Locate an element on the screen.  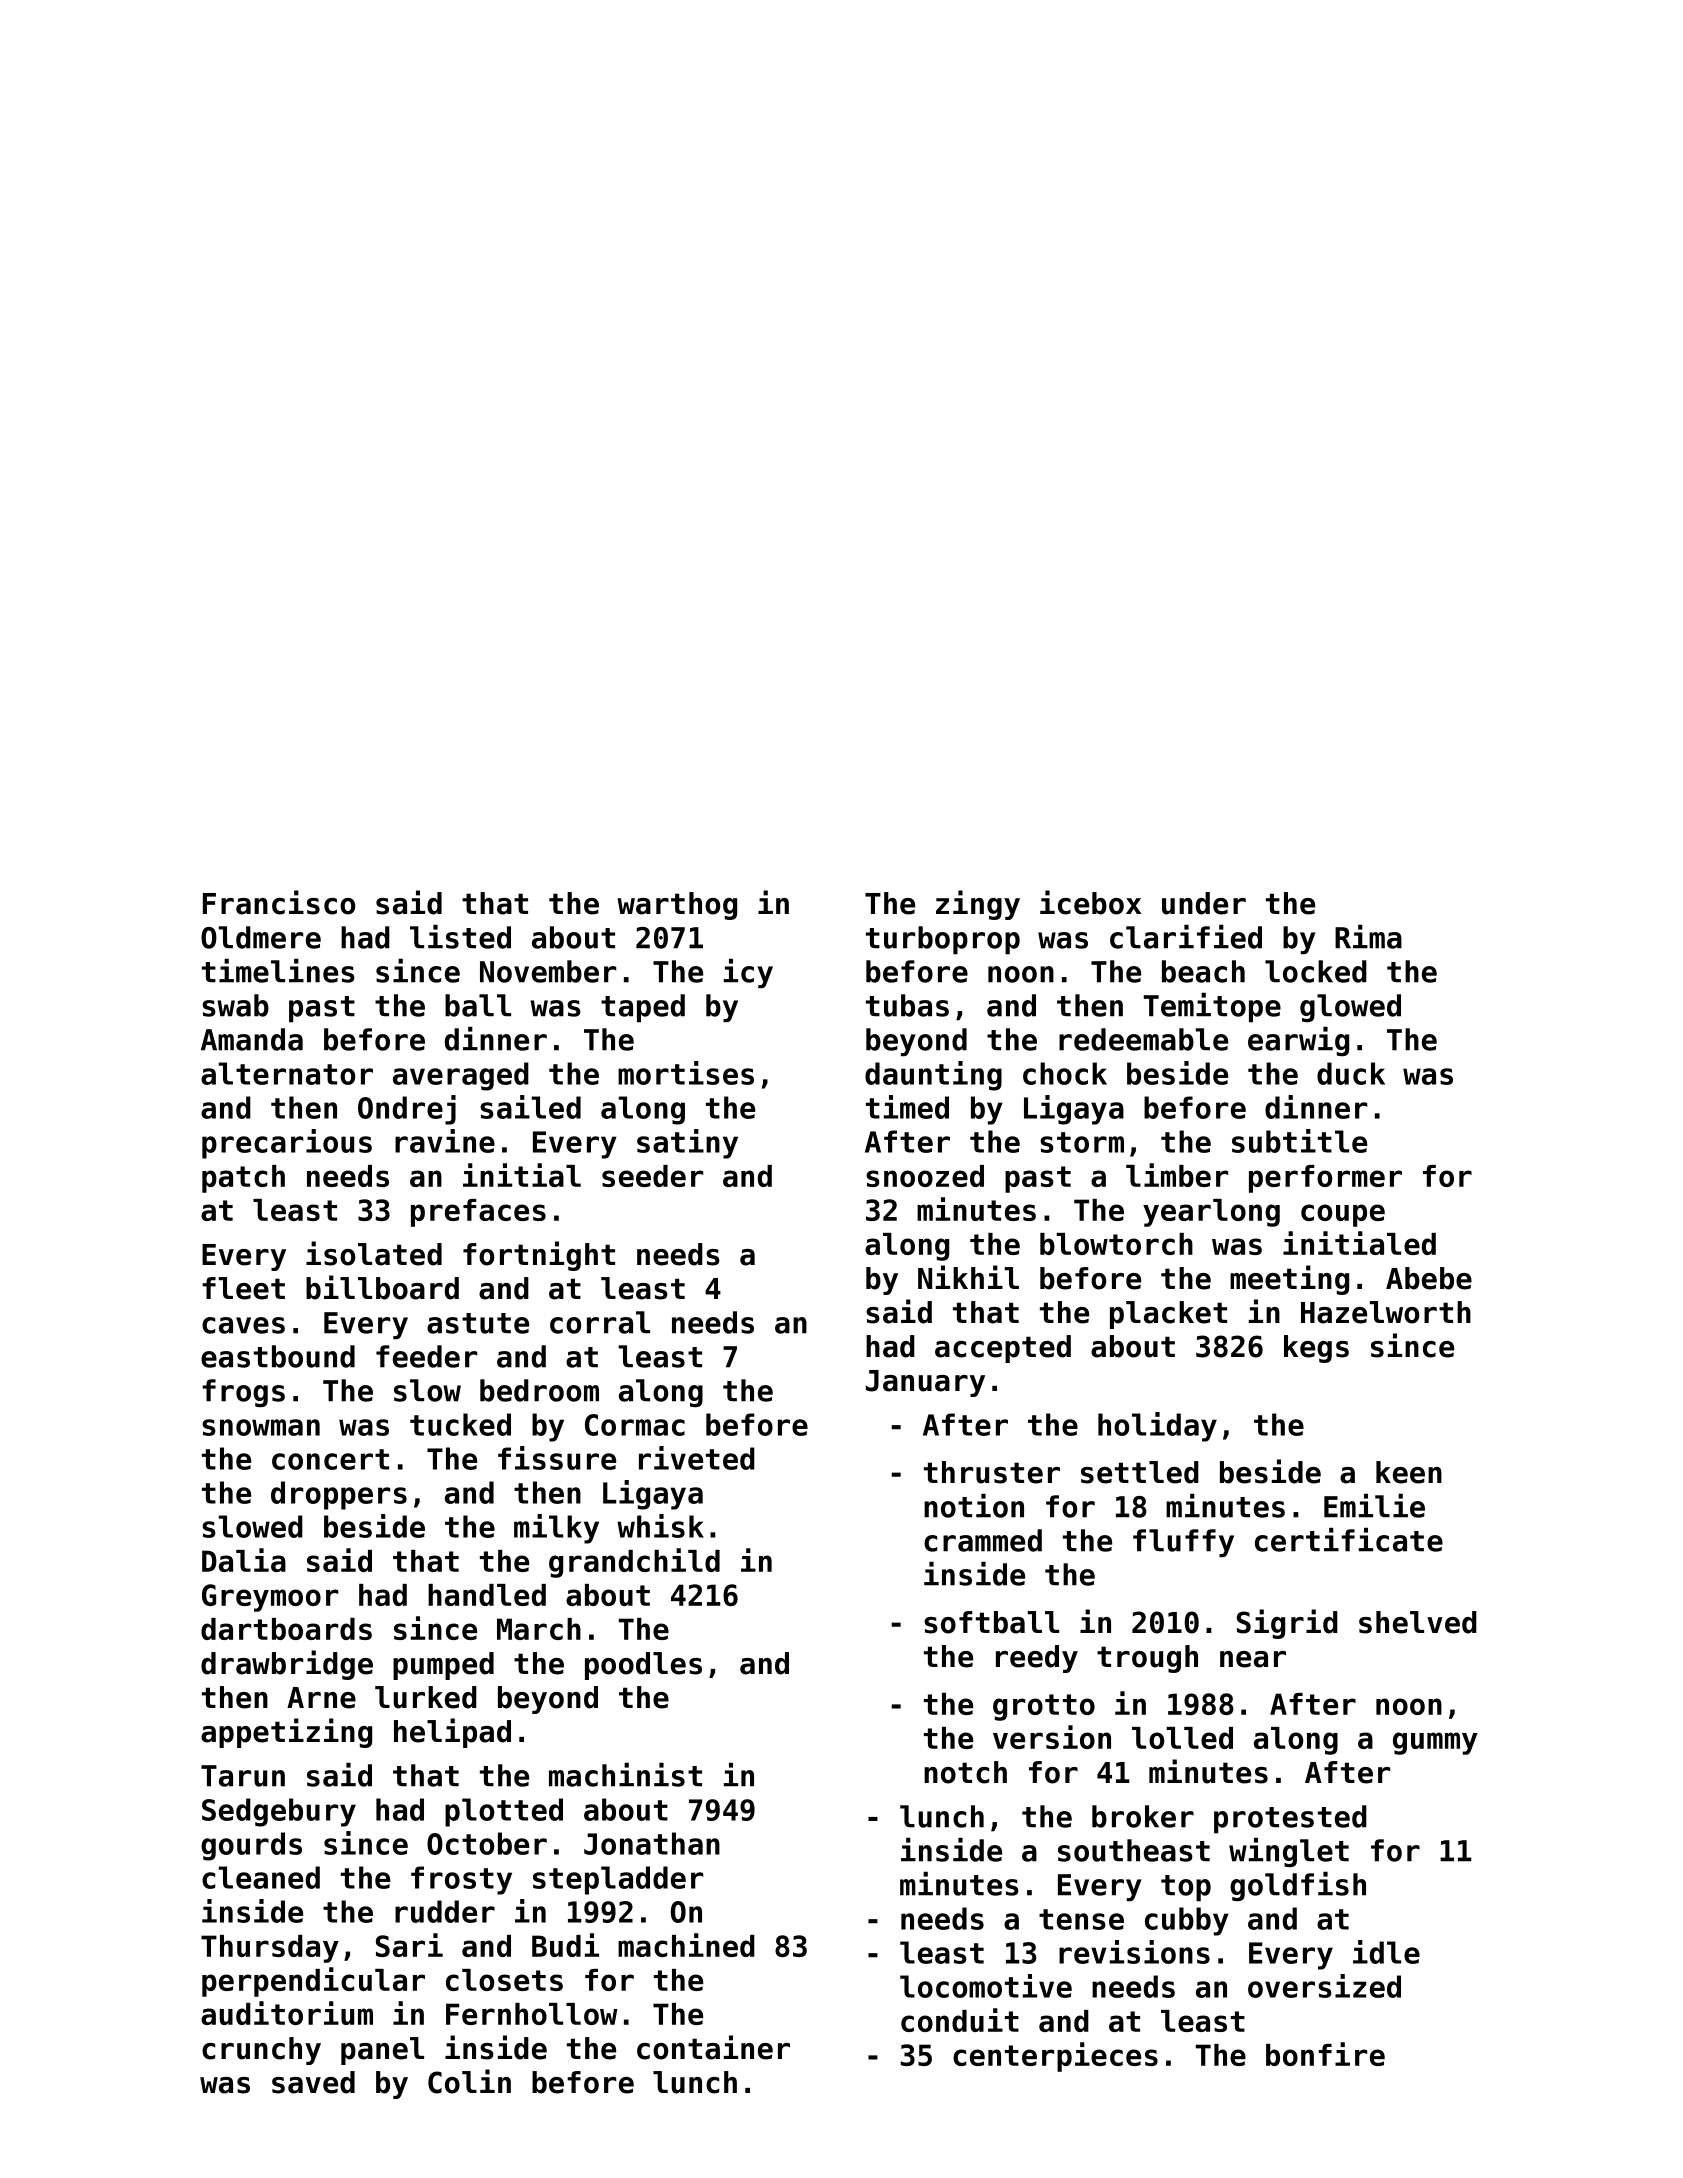
fluffy is located at coordinates (1183, 1543).
